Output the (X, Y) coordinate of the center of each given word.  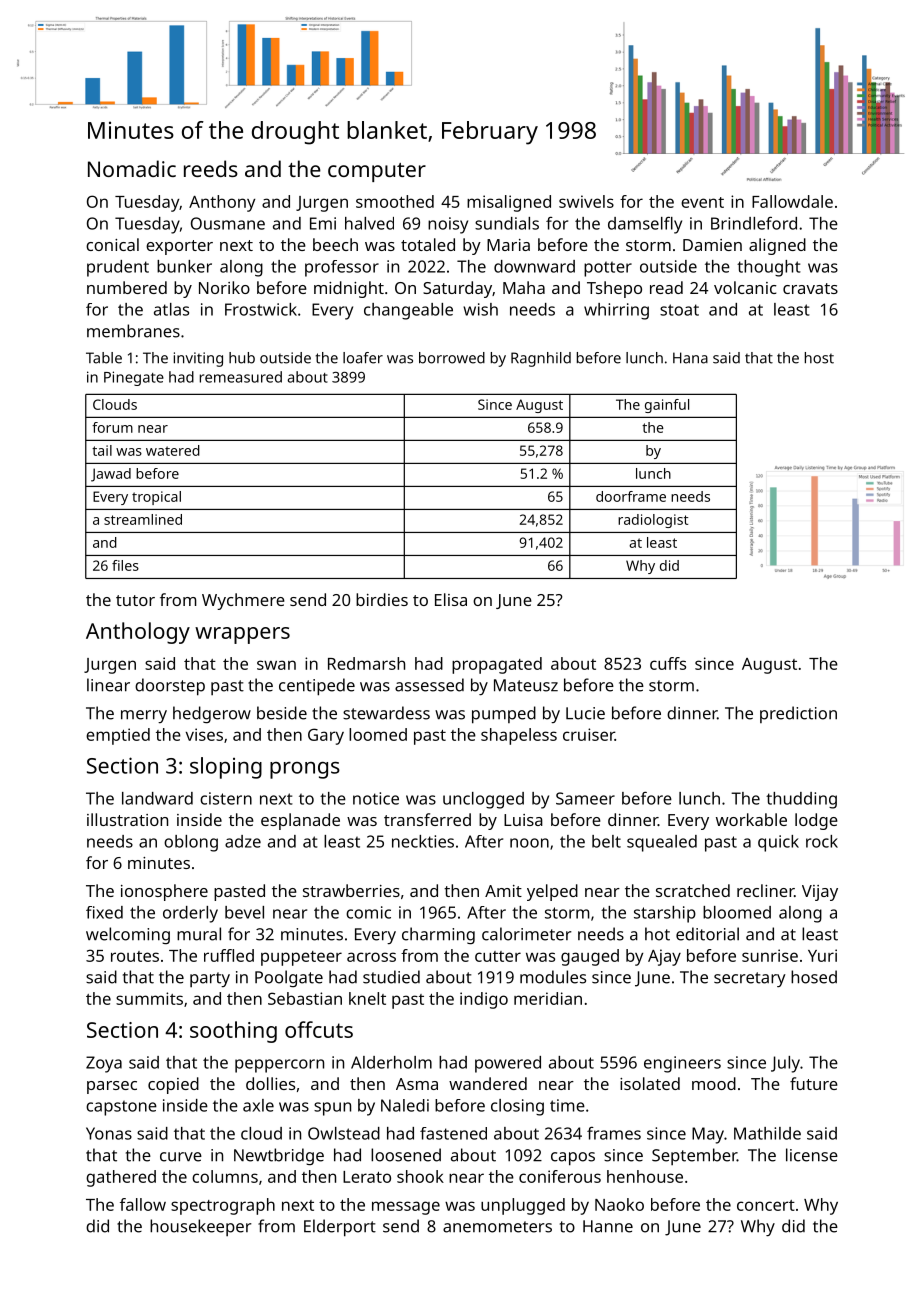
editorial (707, 934)
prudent (118, 268)
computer (377, 172)
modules (553, 977)
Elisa (451, 599)
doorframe (631, 496)
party (210, 979)
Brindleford (754, 223)
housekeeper (201, 1227)
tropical (156, 498)
